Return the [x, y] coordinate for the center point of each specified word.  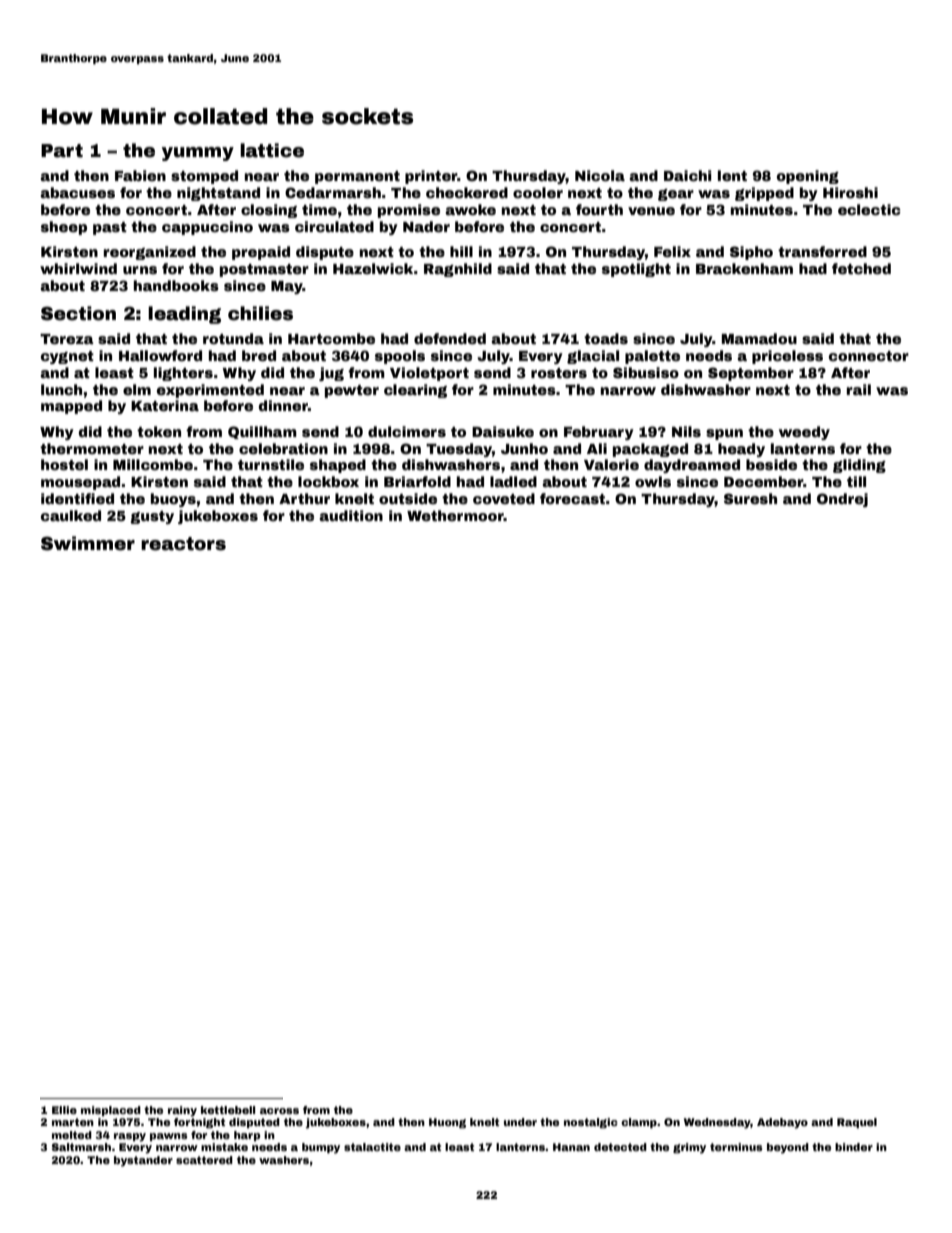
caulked [71, 515]
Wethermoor [455, 515]
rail [859, 389]
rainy [182, 1111]
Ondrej [842, 500]
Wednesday [717, 1123]
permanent [357, 177]
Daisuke [503, 431]
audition [351, 515]
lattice [272, 150]
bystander [143, 1161]
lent [732, 175]
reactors [183, 544]
